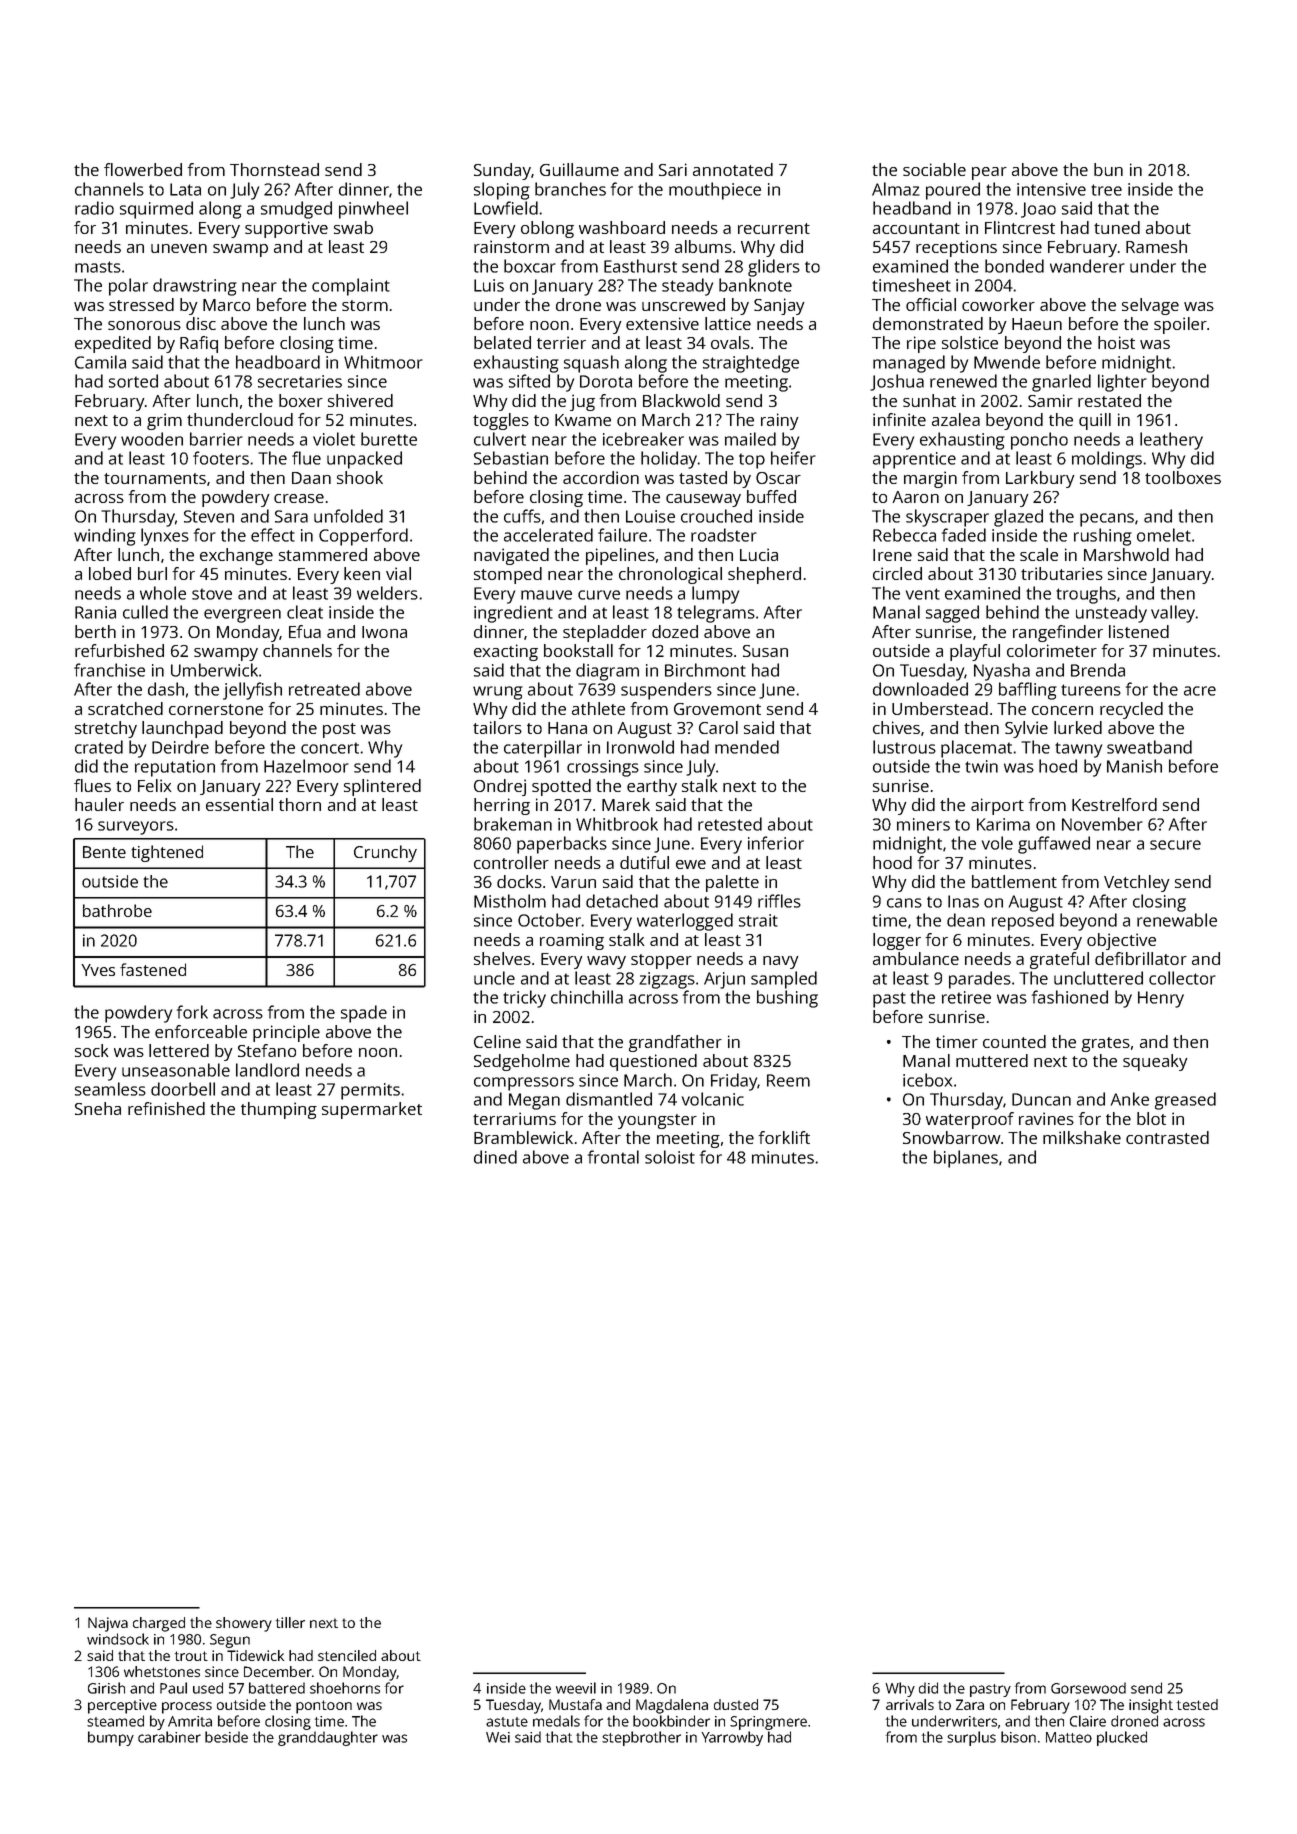 This page has height=1834, width=1297. I want to click on playful, so click(975, 652).
